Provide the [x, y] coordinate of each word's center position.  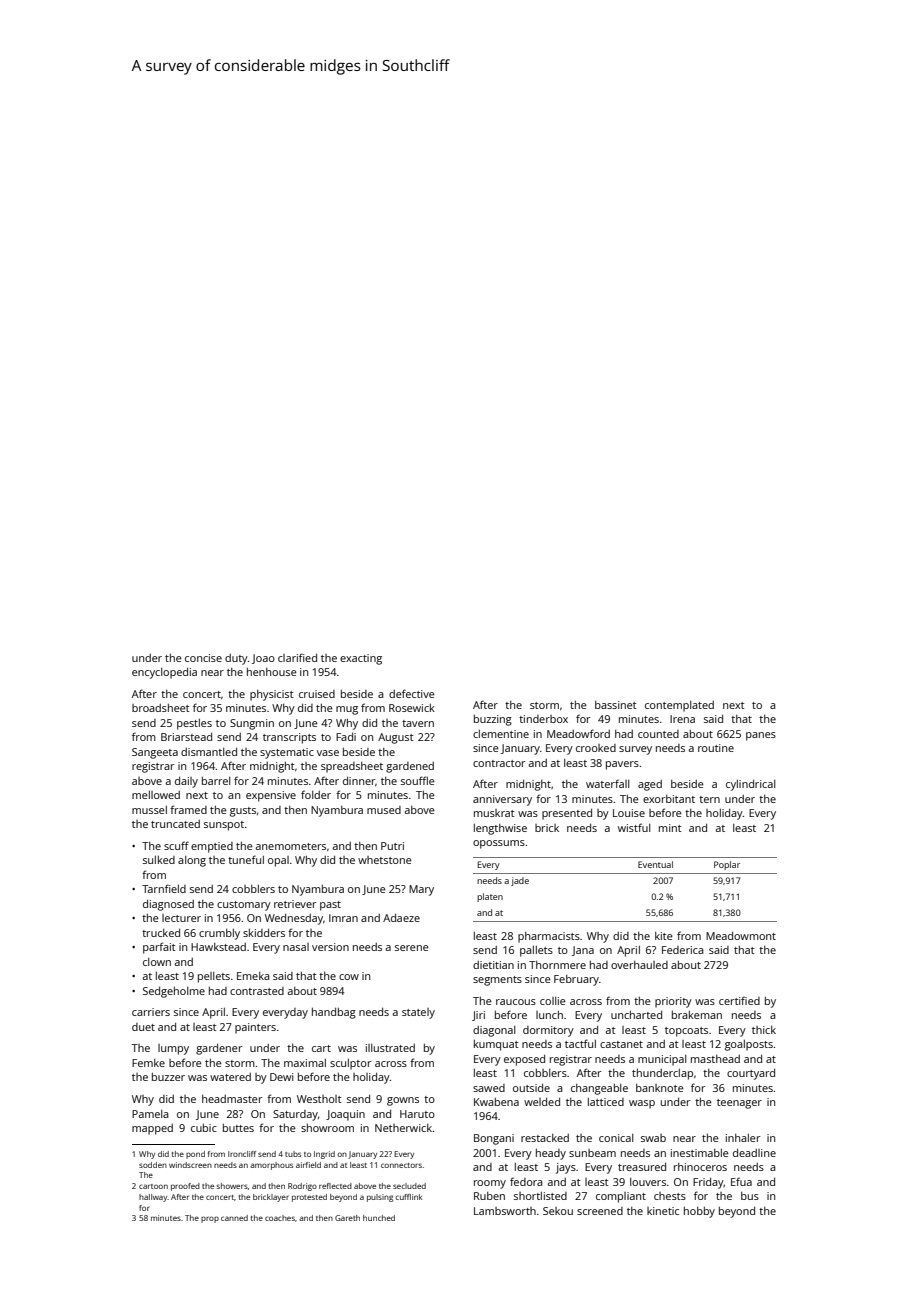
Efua [741, 1181]
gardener [219, 1049]
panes [761, 736]
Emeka [253, 976]
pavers [622, 765]
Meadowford [578, 733]
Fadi [346, 737]
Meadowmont [741, 936]
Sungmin [252, 724]
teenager [739, 1104]
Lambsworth [505, 1211]
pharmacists [549, 937]
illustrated [390, 1048]
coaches [280, 1218]
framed [188, 809]
